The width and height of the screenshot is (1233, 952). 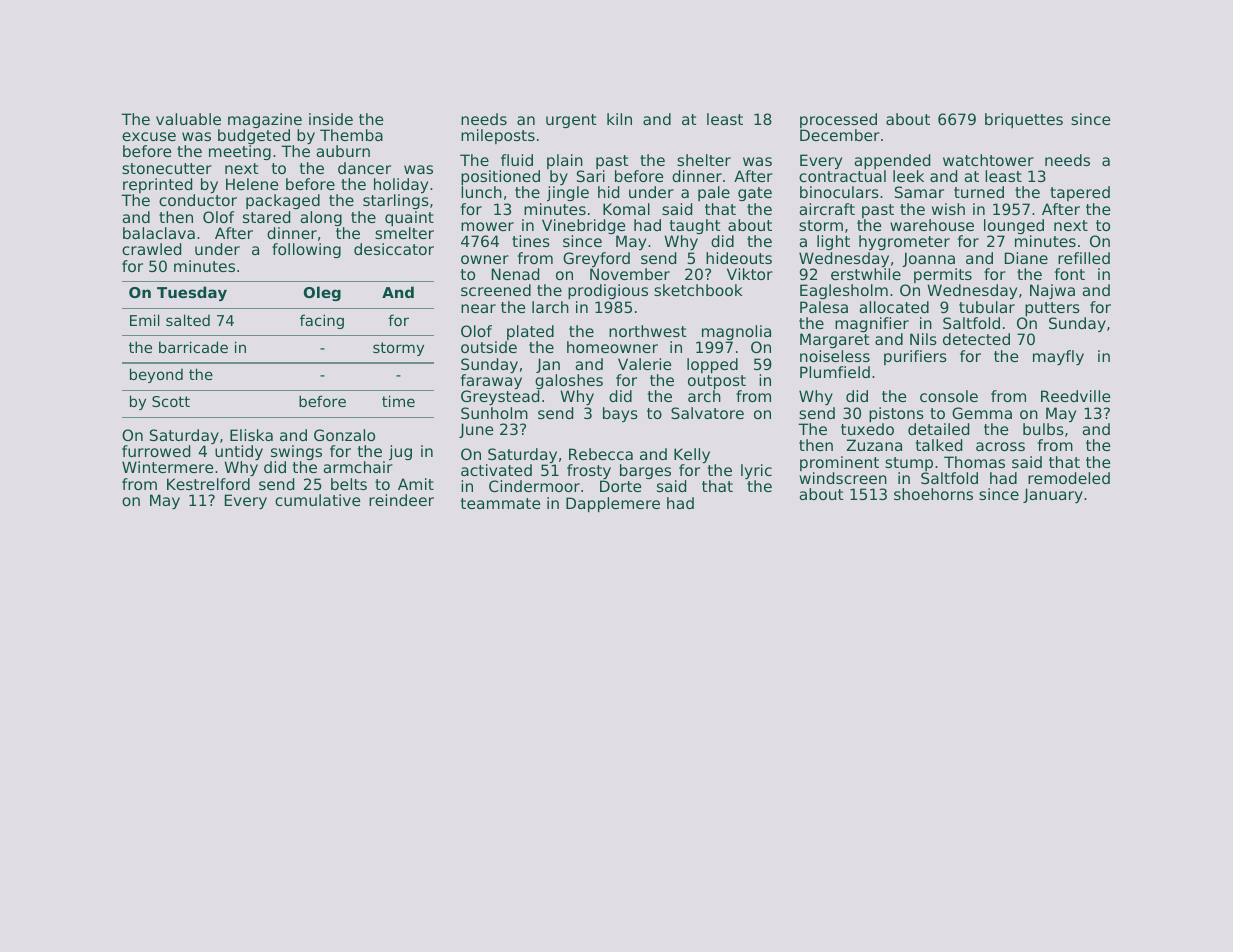 I want to click on Kestrelford, so click(x=208, y=484).
